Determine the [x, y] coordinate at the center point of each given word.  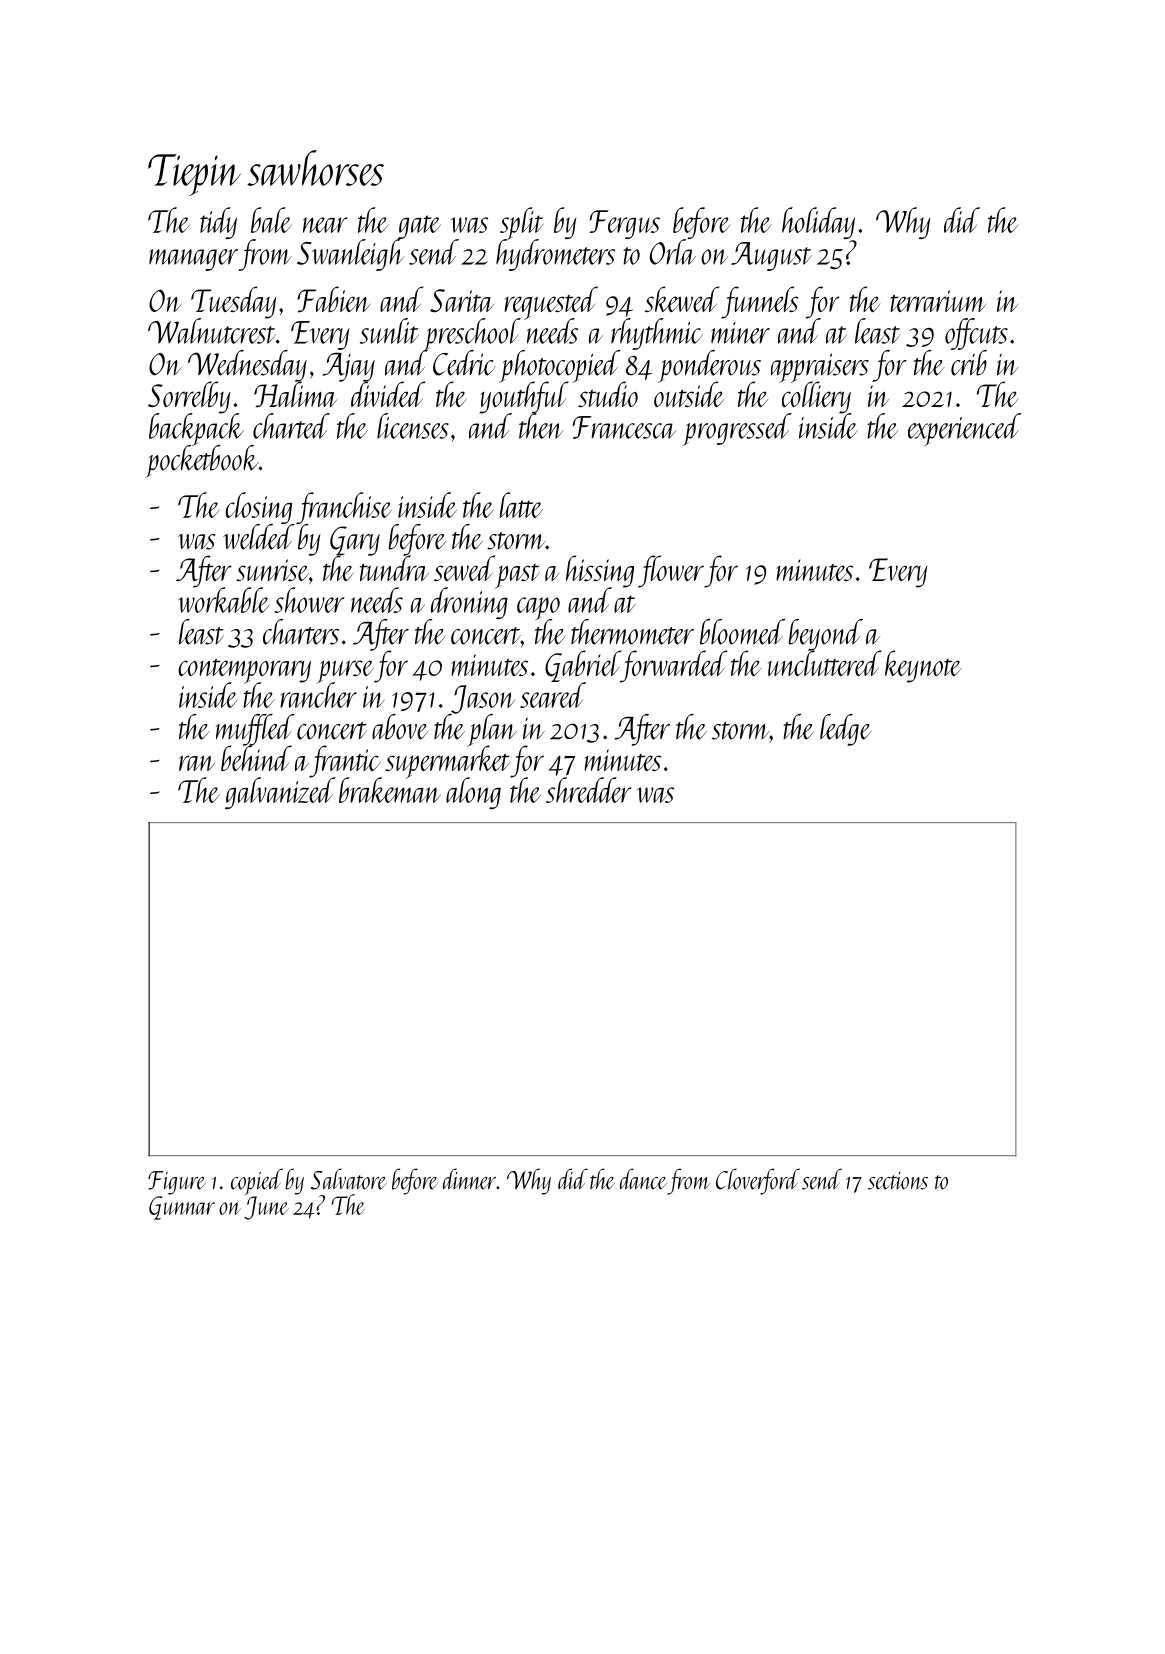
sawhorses [315, 168]
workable [224, 600]
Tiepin [194, 175]
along [473, 793]
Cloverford [758, 1181]
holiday [818, 223]
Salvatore [348, 1179]
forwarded [674, 666]
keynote [923, 666]
